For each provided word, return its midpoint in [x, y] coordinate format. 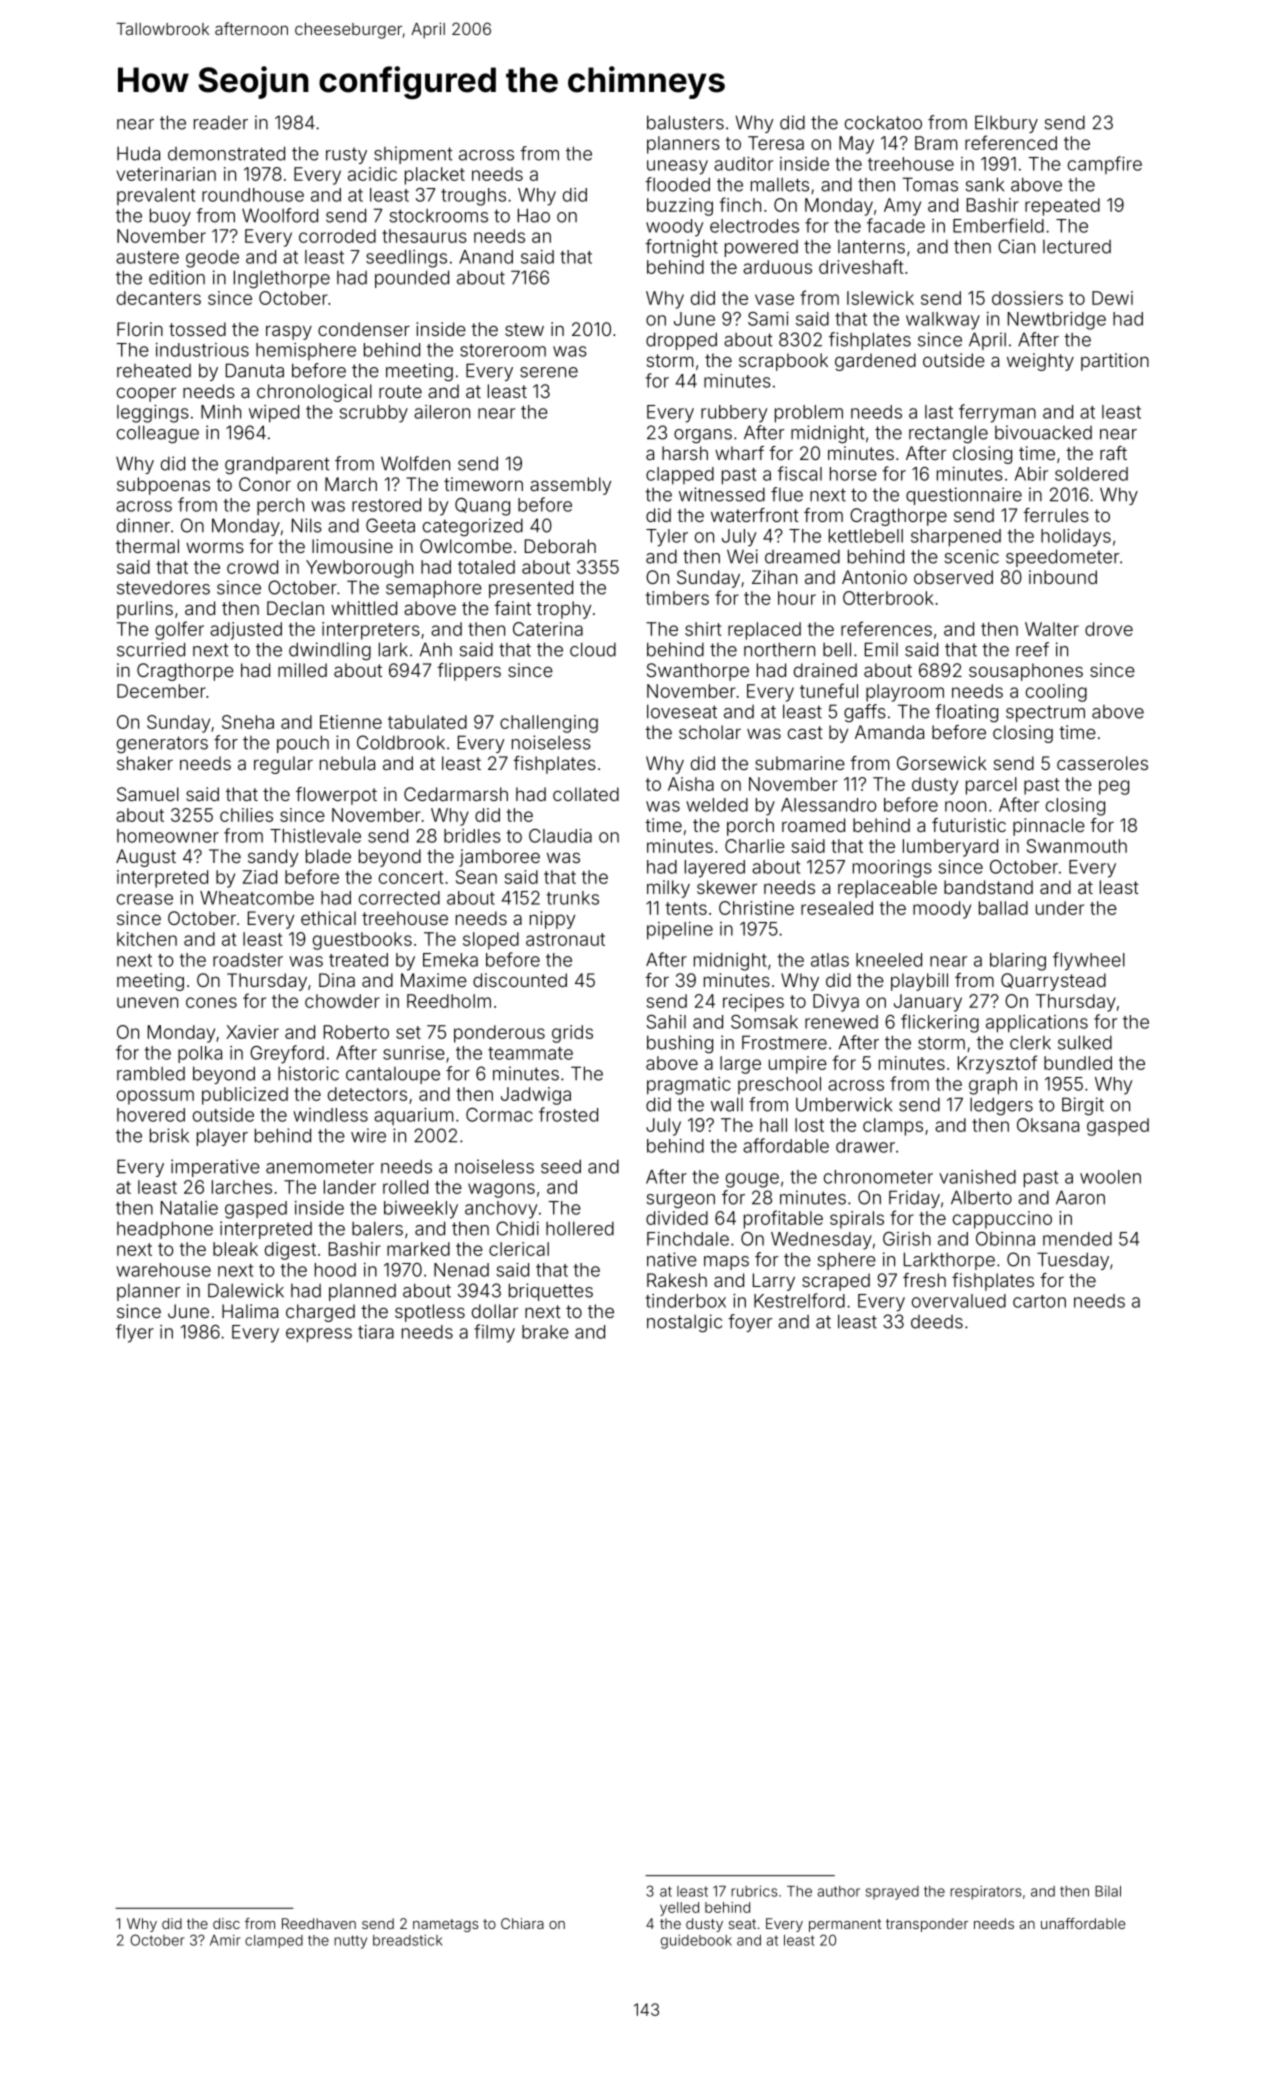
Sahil [666, 1022]
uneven [147, 1002]
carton [1039, 1301]
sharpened [956, 538]
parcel [991, 786]
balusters [685, 122]
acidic [372, 174]
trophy [564, 610]
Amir [225, 1940]
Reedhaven [319, 1923]
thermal [147, 546]
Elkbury [1006, 124]
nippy [552, 920]
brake [545, 1332]
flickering [940, 1023]
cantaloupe [393, 1075]
